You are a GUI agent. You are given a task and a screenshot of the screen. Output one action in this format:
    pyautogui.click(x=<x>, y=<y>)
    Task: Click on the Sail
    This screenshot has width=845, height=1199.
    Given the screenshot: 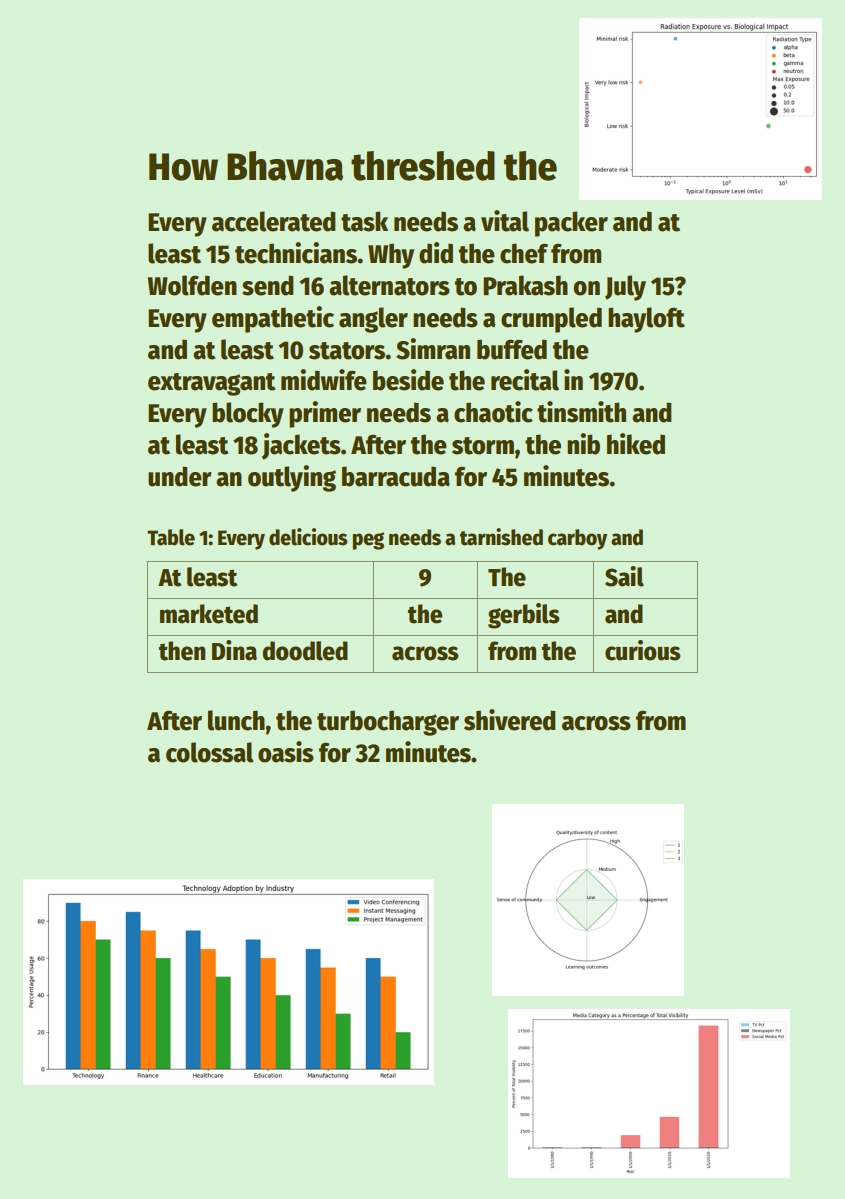 What is the action you would take?
    pyautogui.click(x=624, y=576)
